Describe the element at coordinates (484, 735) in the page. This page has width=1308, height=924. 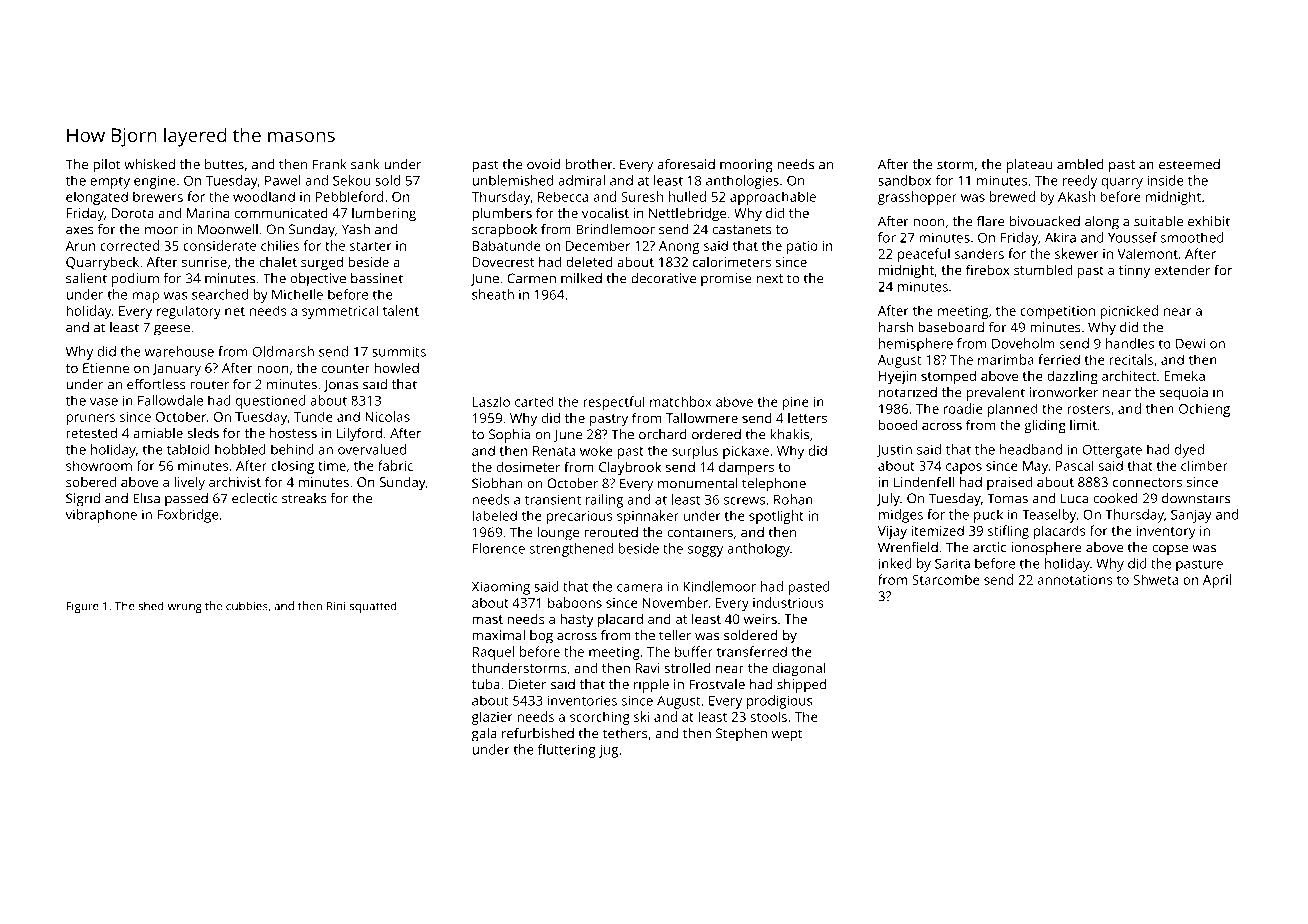
I see `gala` at that location.
